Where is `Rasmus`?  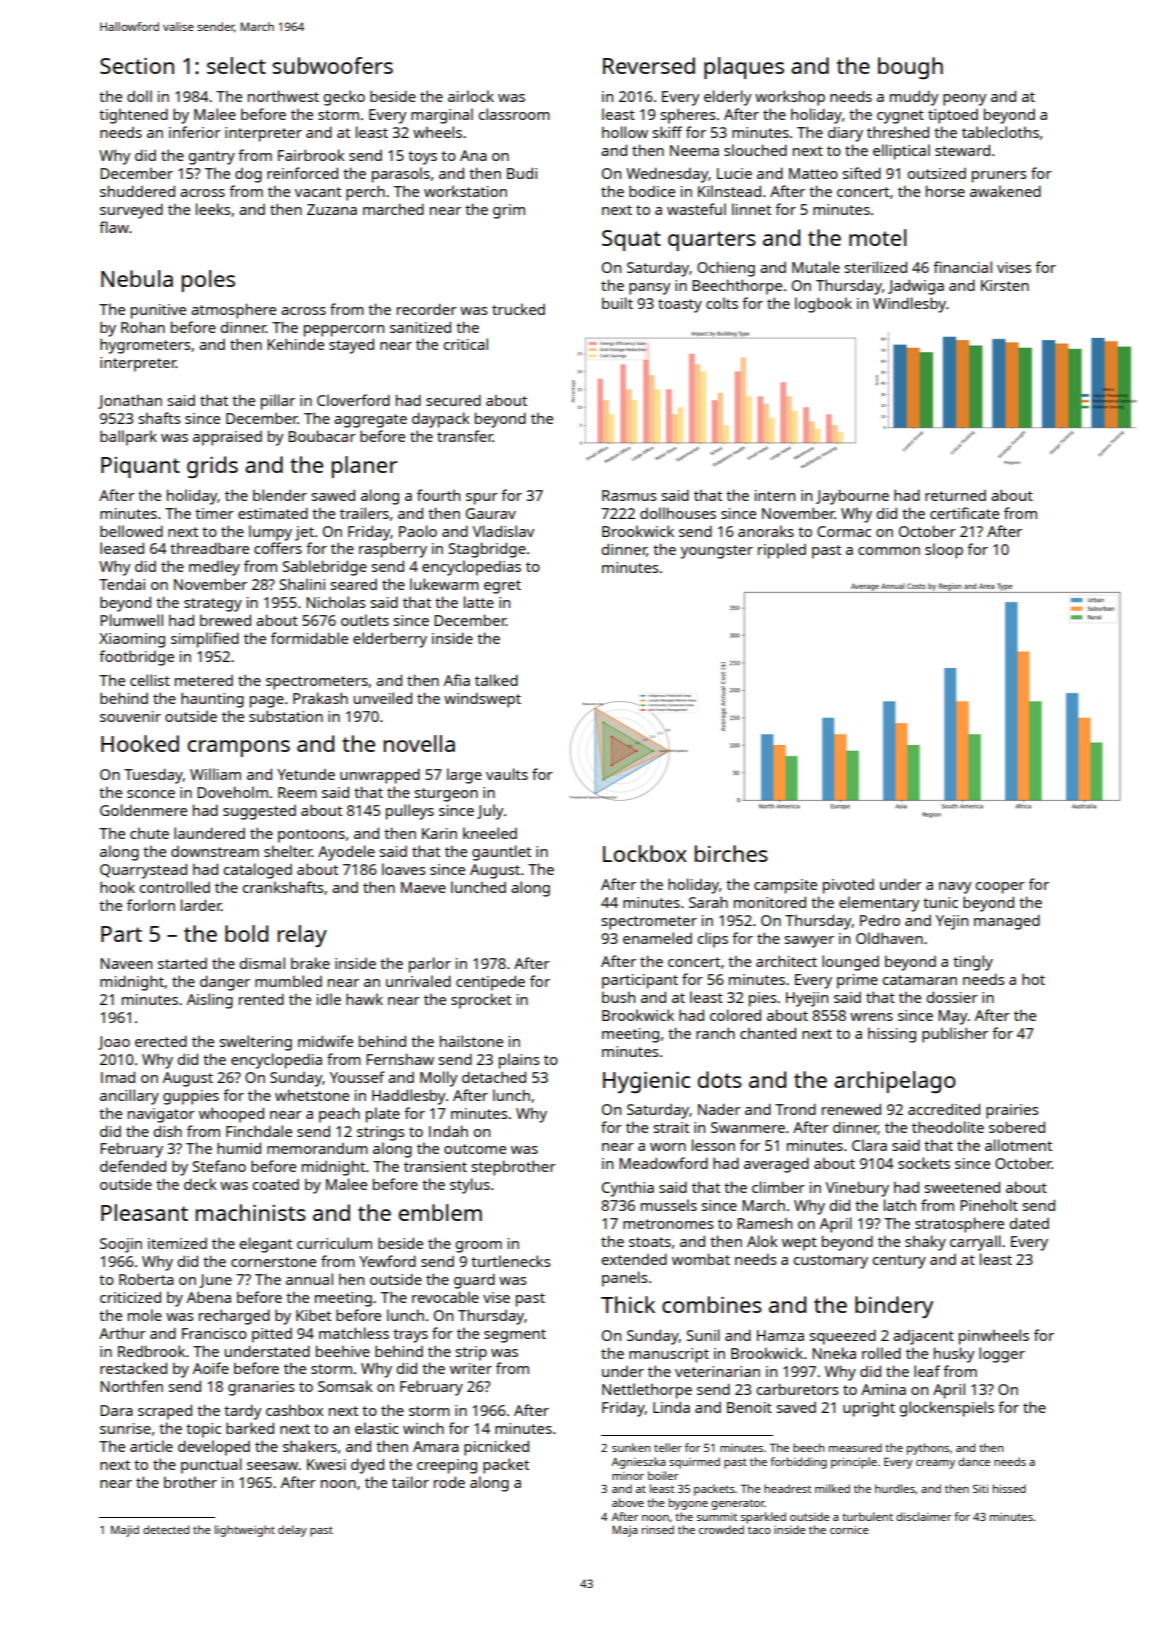
Rasmus is located at coordinates (629, 495).
